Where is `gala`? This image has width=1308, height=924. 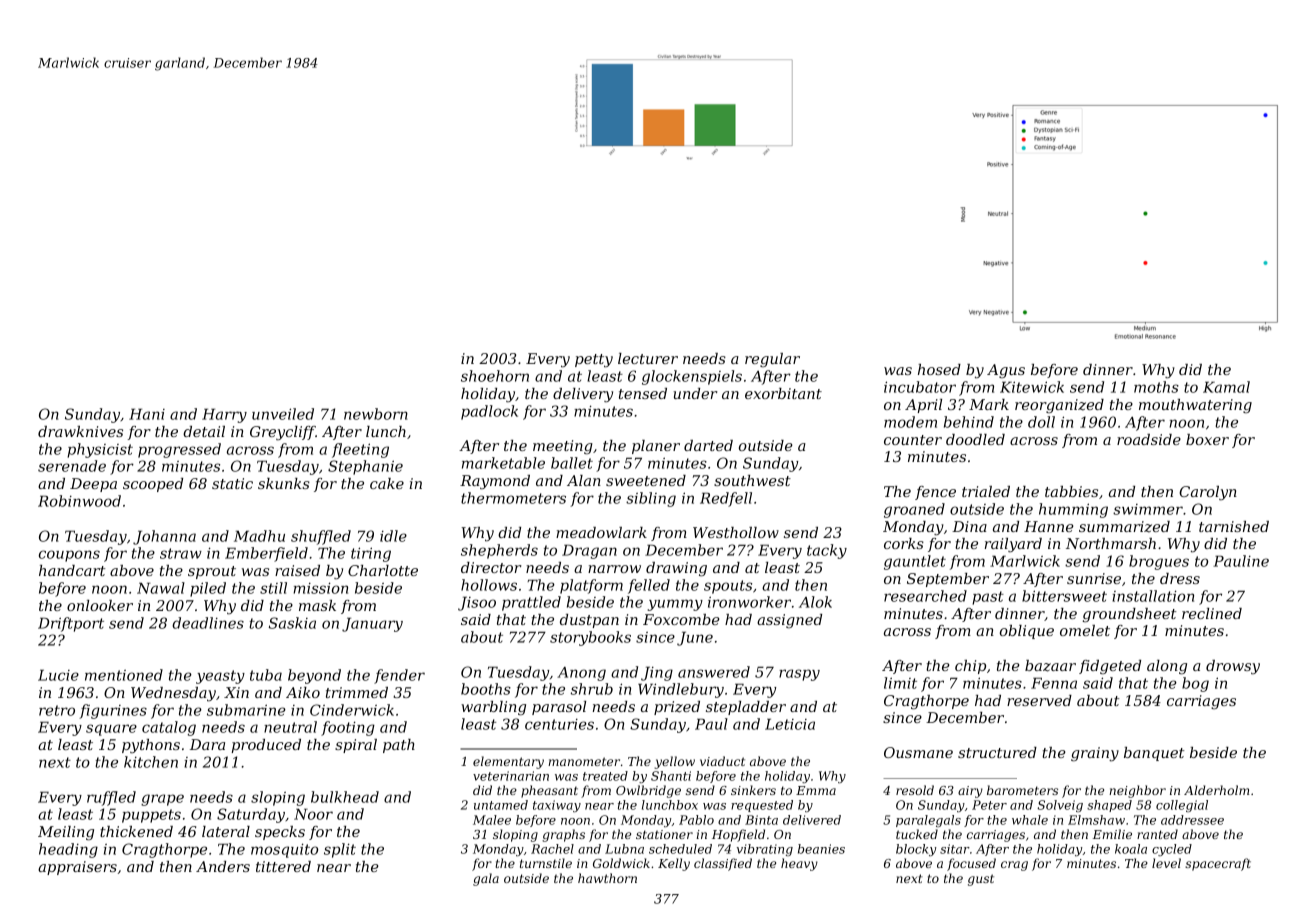 gala is located at coordinates (486, 879).
